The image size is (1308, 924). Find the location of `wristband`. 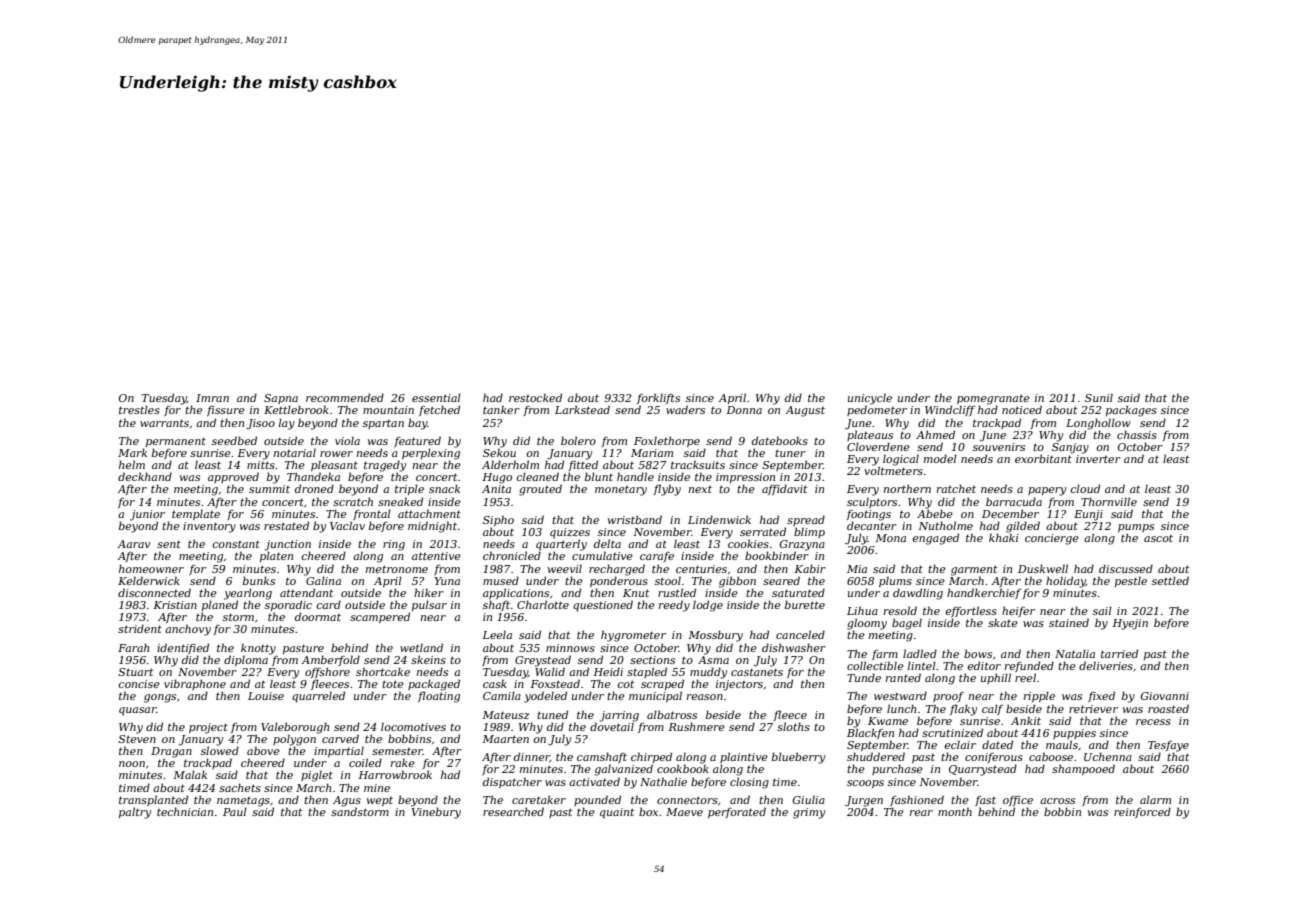

wristband is located at coordinates (635, 519).
